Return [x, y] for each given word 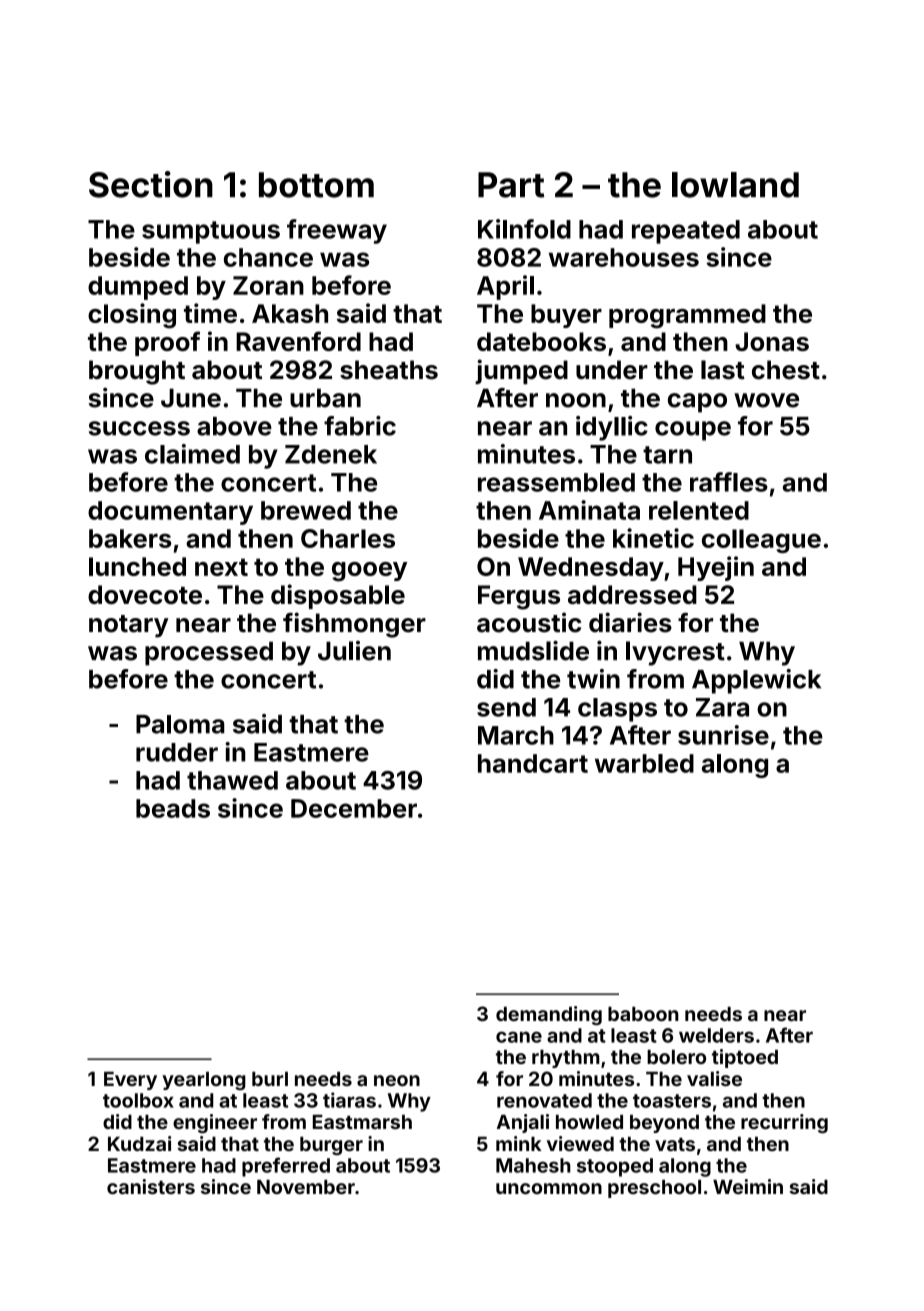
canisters [151, 1186]
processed [209, 653]
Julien [354, 651]
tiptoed [745, 1058]
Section [151, 184]
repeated [686, 232]
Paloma [180, 724]
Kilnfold [524, 229]
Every [130, 1081]
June [191, 398]
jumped [521, 371]
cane [519, 1037]
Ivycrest [675, 653]
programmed [687, 316]
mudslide [533, 650]
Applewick [756, 681]
